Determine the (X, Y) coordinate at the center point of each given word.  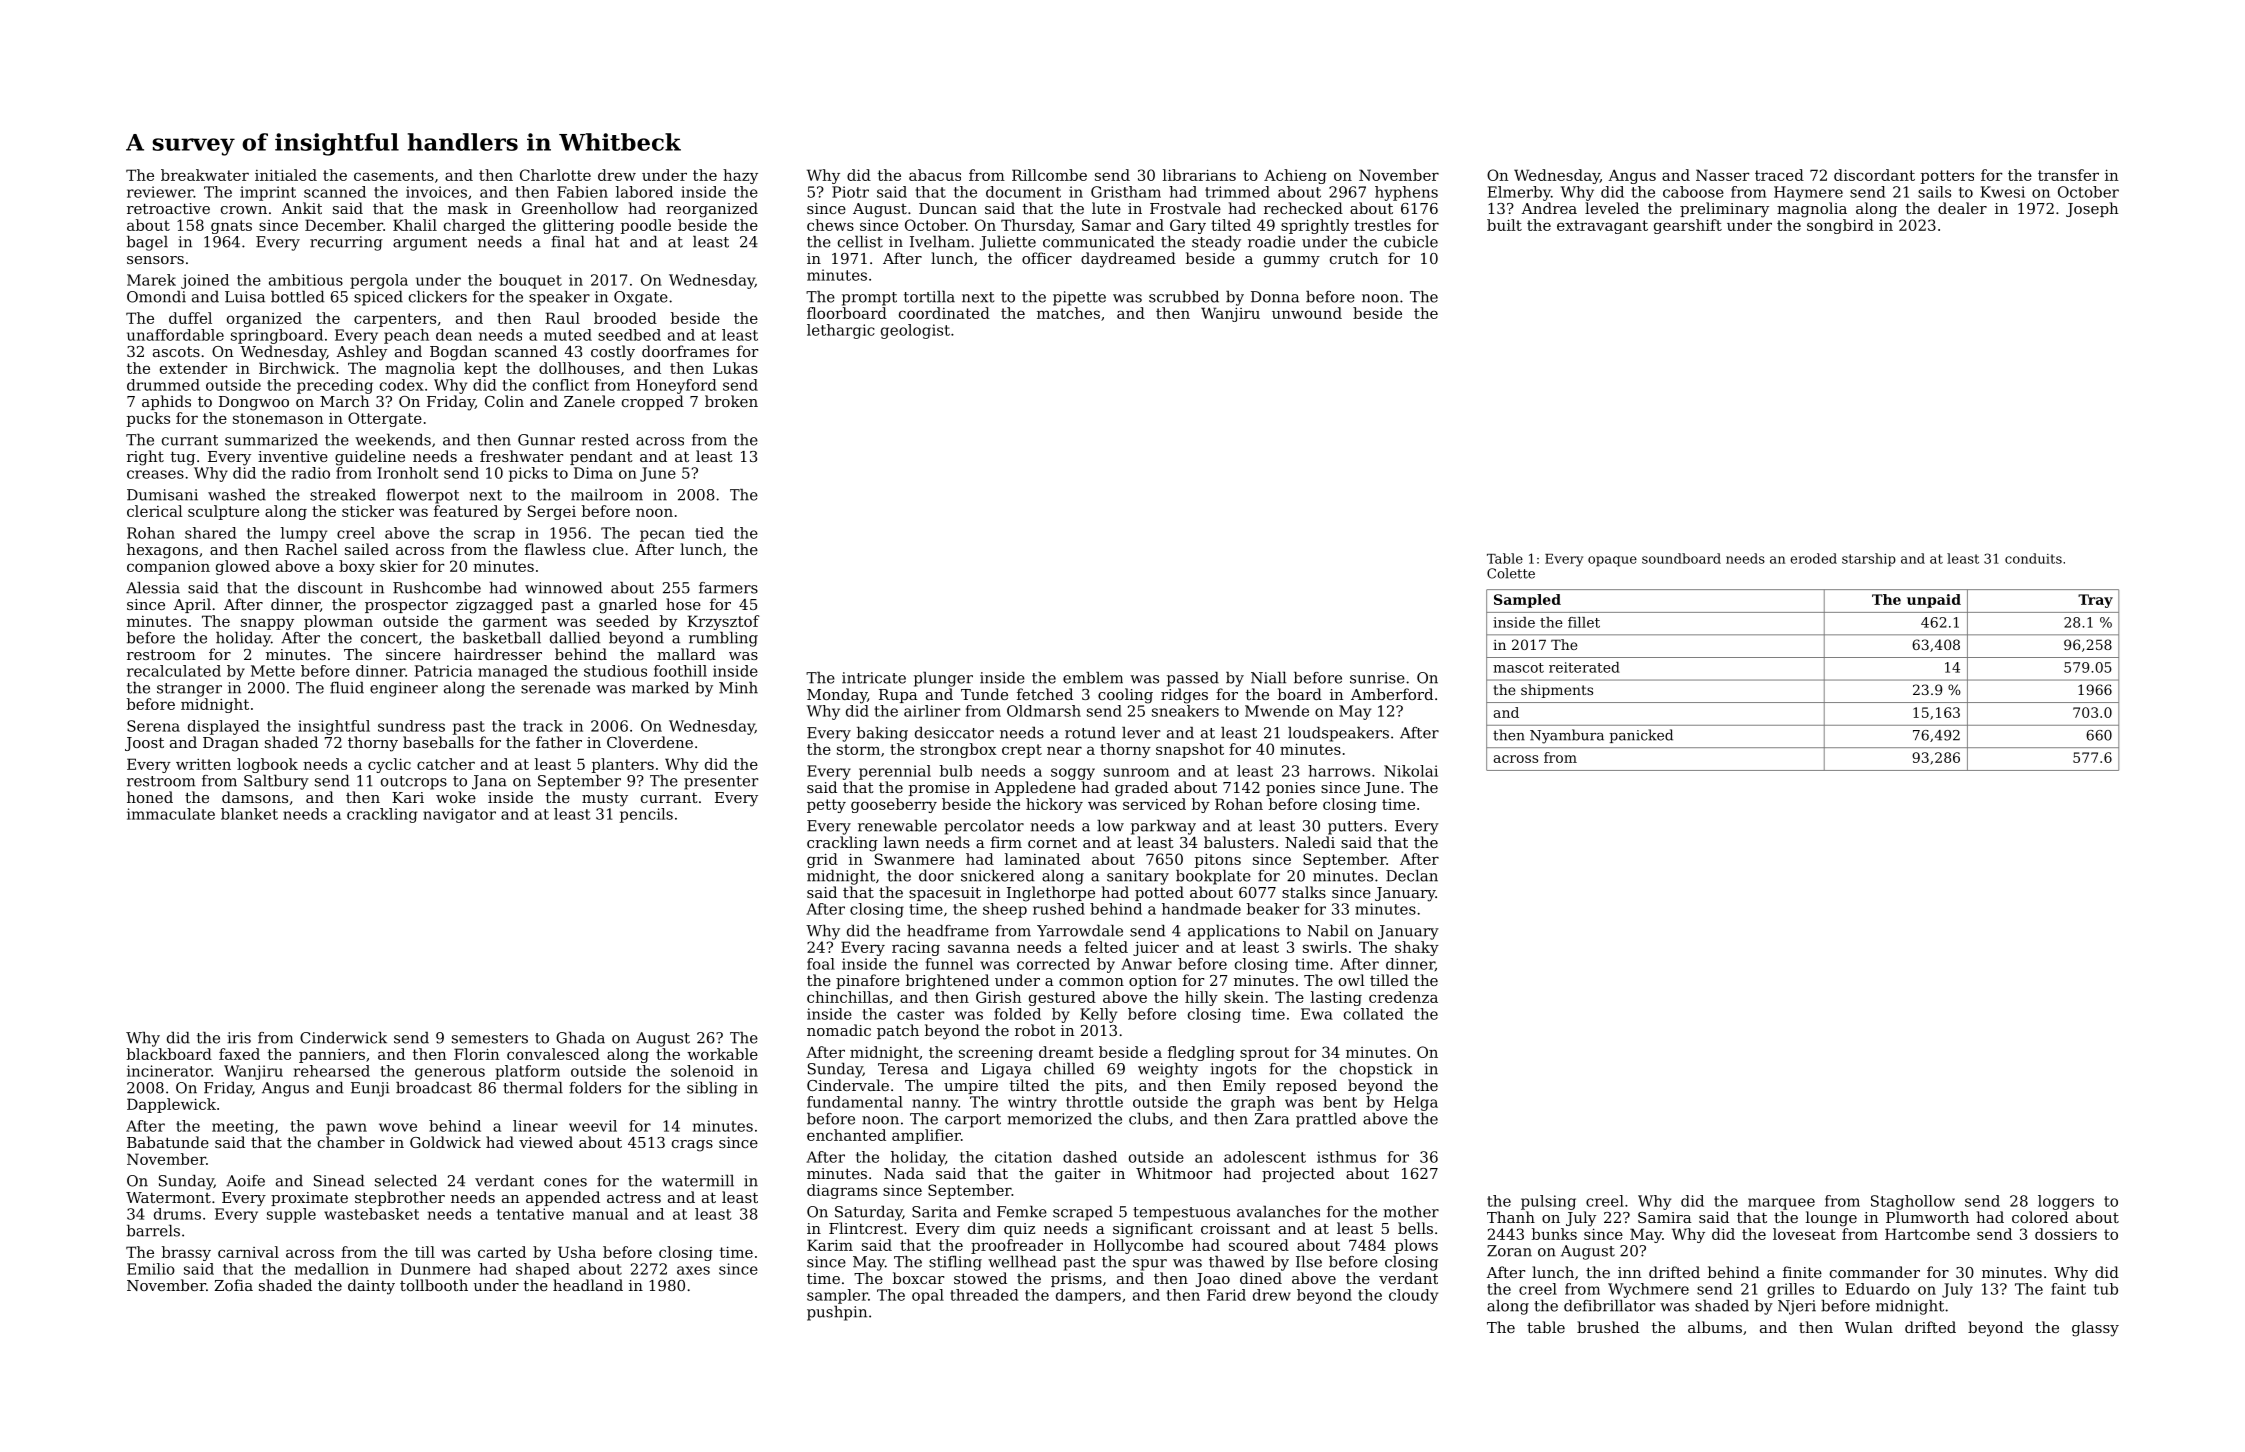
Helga (1416, 1103)
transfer (2068, 175)
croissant (1235, 1228)
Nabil (1328, 931)
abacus (935, 175)
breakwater (205, 175)
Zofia (234, 1285)
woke (456, 797)
